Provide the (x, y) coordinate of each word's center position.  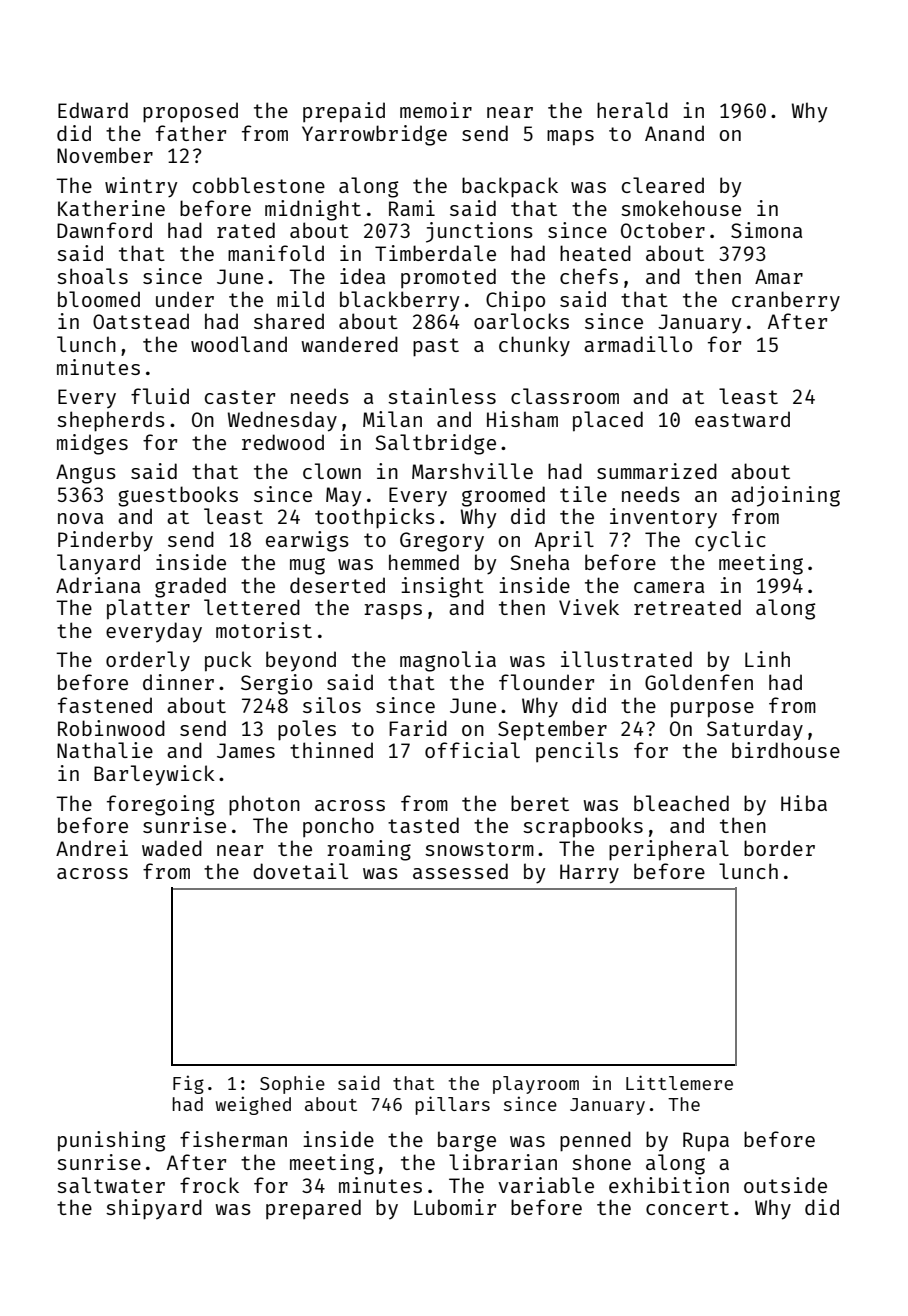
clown (332, 471)
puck (228, 661)
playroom (536, 1085)
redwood (283, 442)
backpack (510, 187)
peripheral (669, 850)
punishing (112, 1141)
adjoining (785, 496)
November (105, 155)
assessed (460, 871)
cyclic (730, 541)
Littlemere (679, 1082)
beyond (301, 661)
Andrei (92, 848)
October (663, 230)
